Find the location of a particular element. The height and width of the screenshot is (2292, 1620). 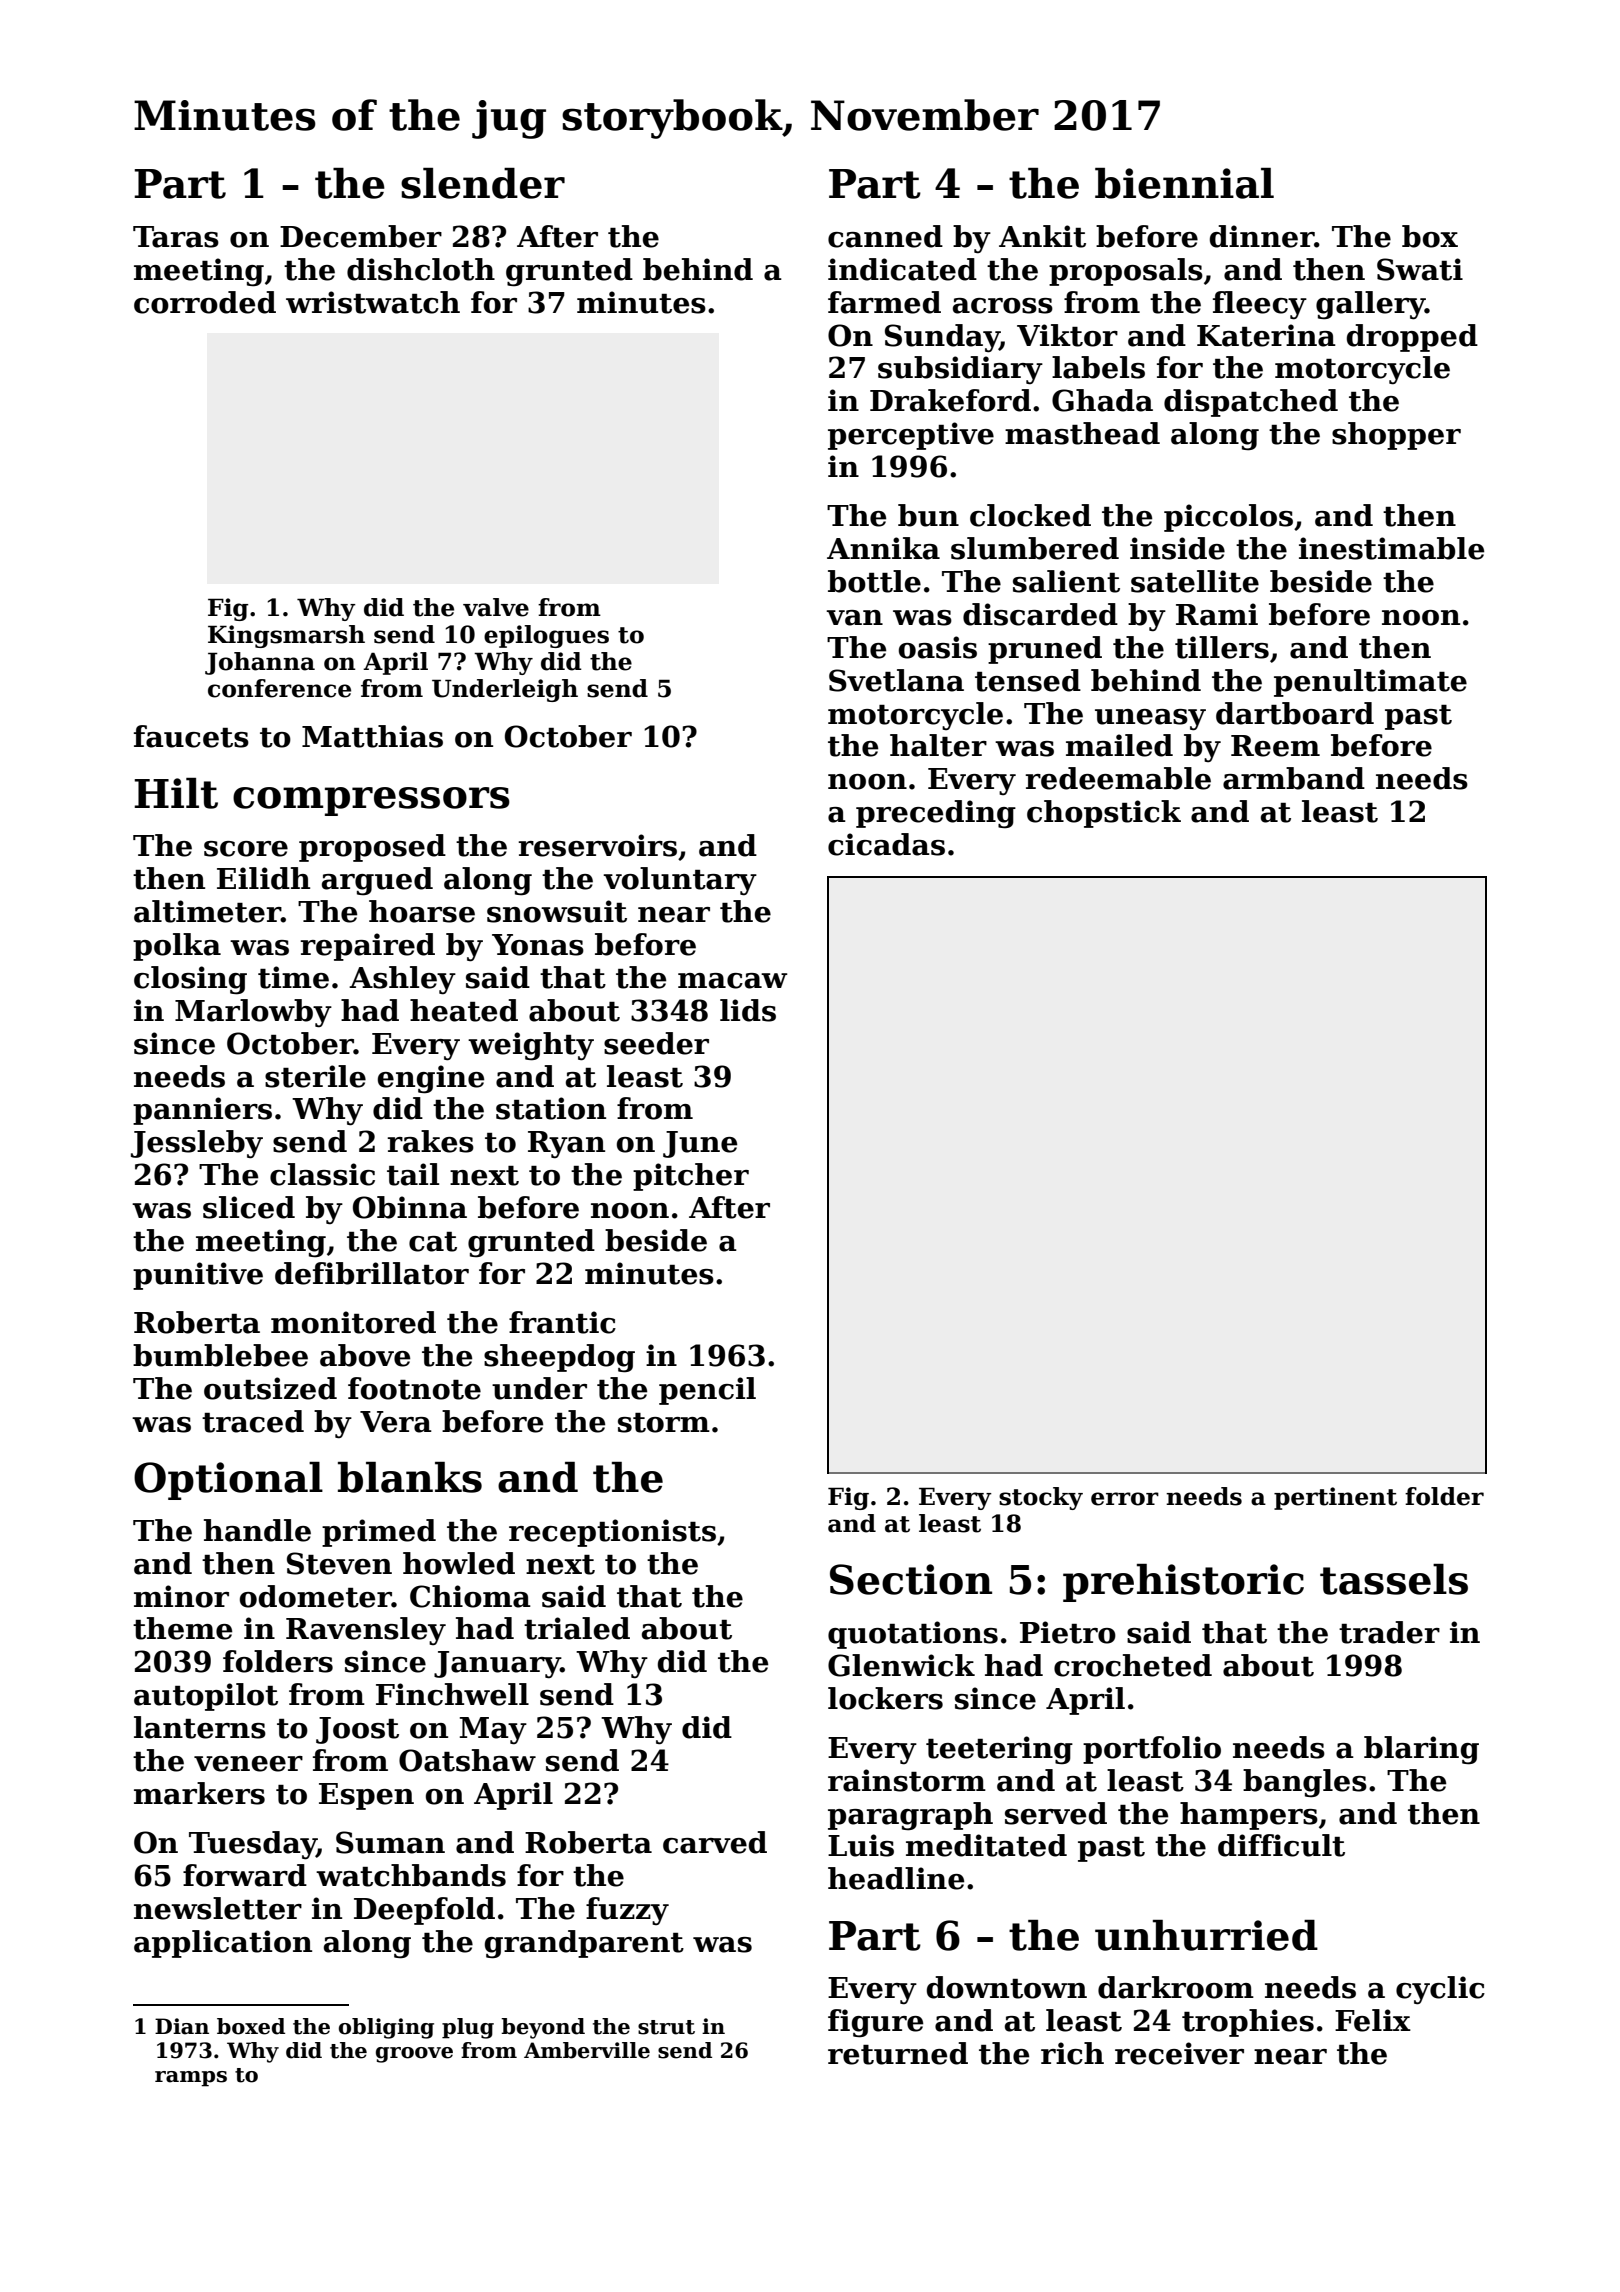

punitive is located at coordinates (198, 1276).
